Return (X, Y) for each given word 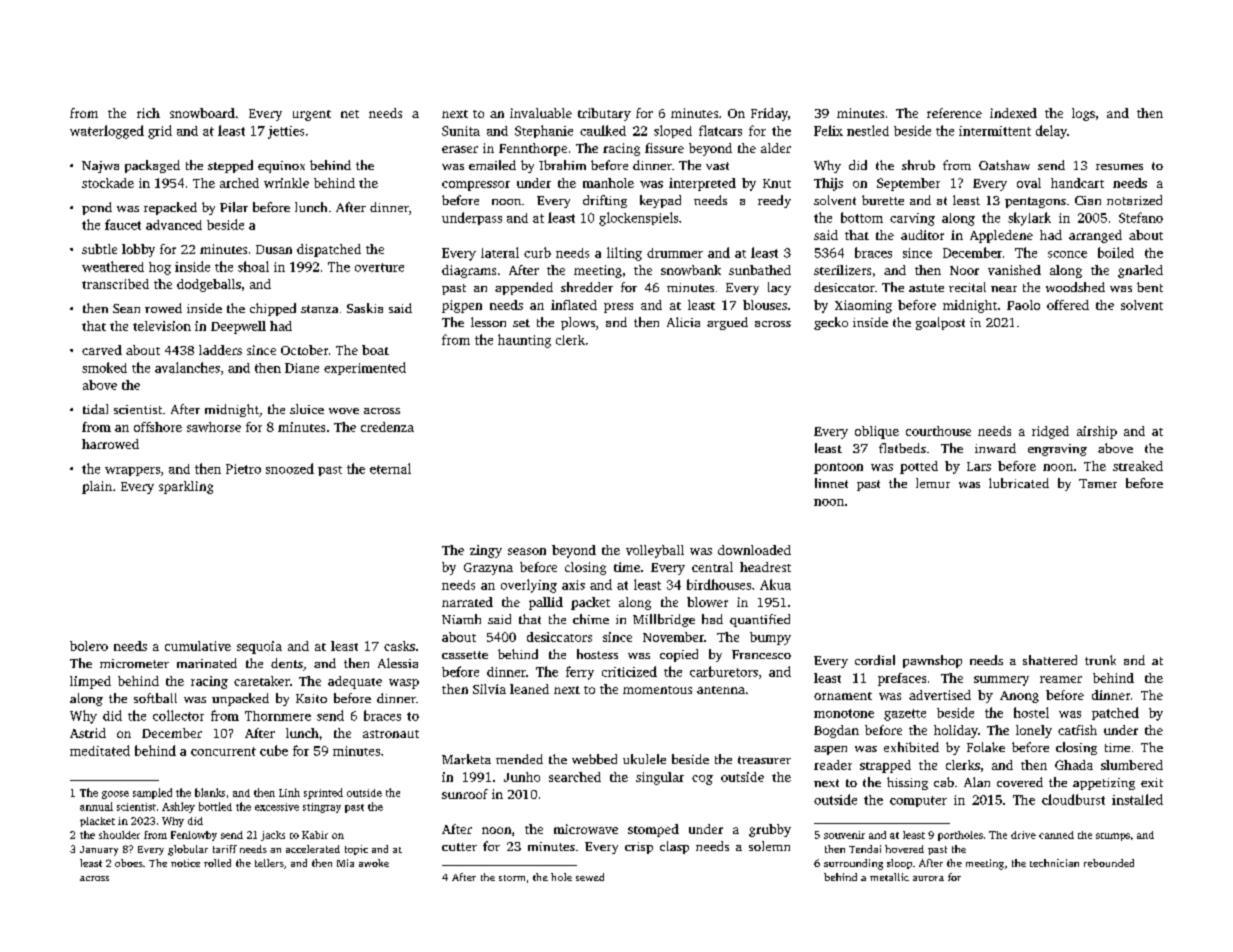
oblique (877, 432)
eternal (390, 468)
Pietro (243, 469)
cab (944, 782)
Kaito (311, 698)
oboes (129, 863)
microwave (586, 829)
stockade (108, 183)
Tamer (1098, 483)
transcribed (115, 284)
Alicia (683, 322)
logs (1083, 114)
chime (591, 619)
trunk (1100, 660)
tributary (604, 114)
